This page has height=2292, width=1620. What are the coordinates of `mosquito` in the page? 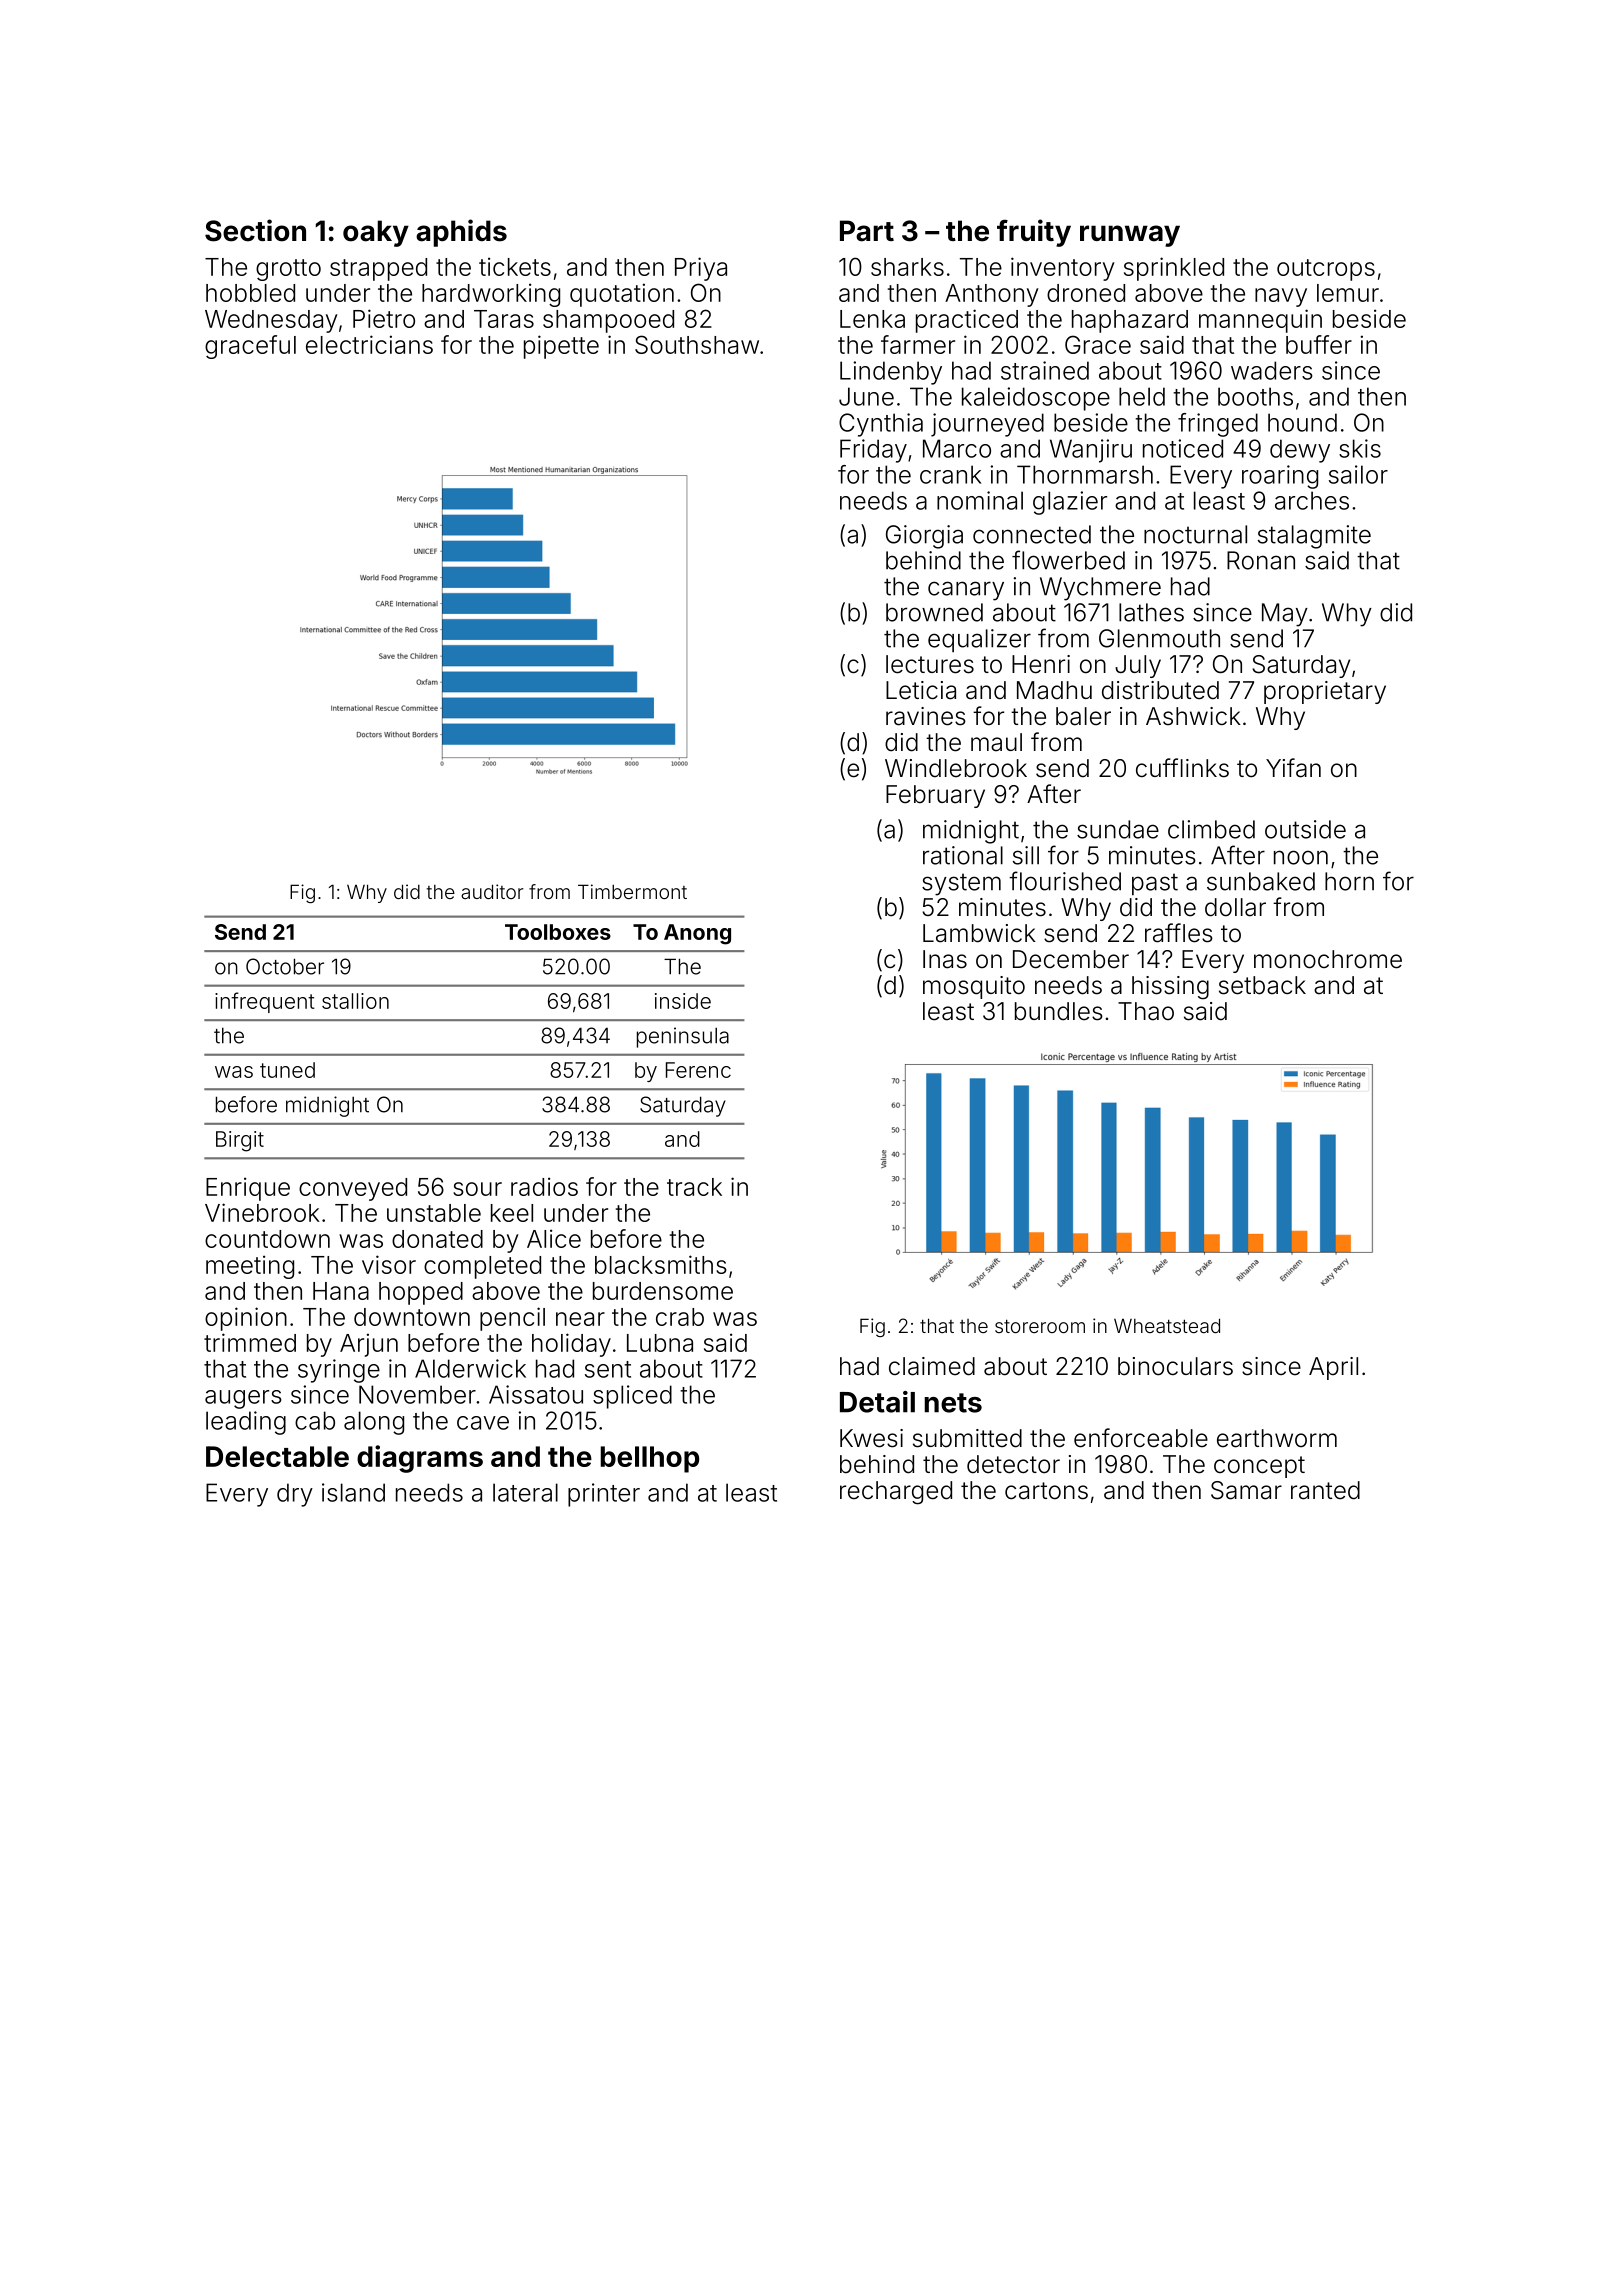 It's located at (974, 987).
